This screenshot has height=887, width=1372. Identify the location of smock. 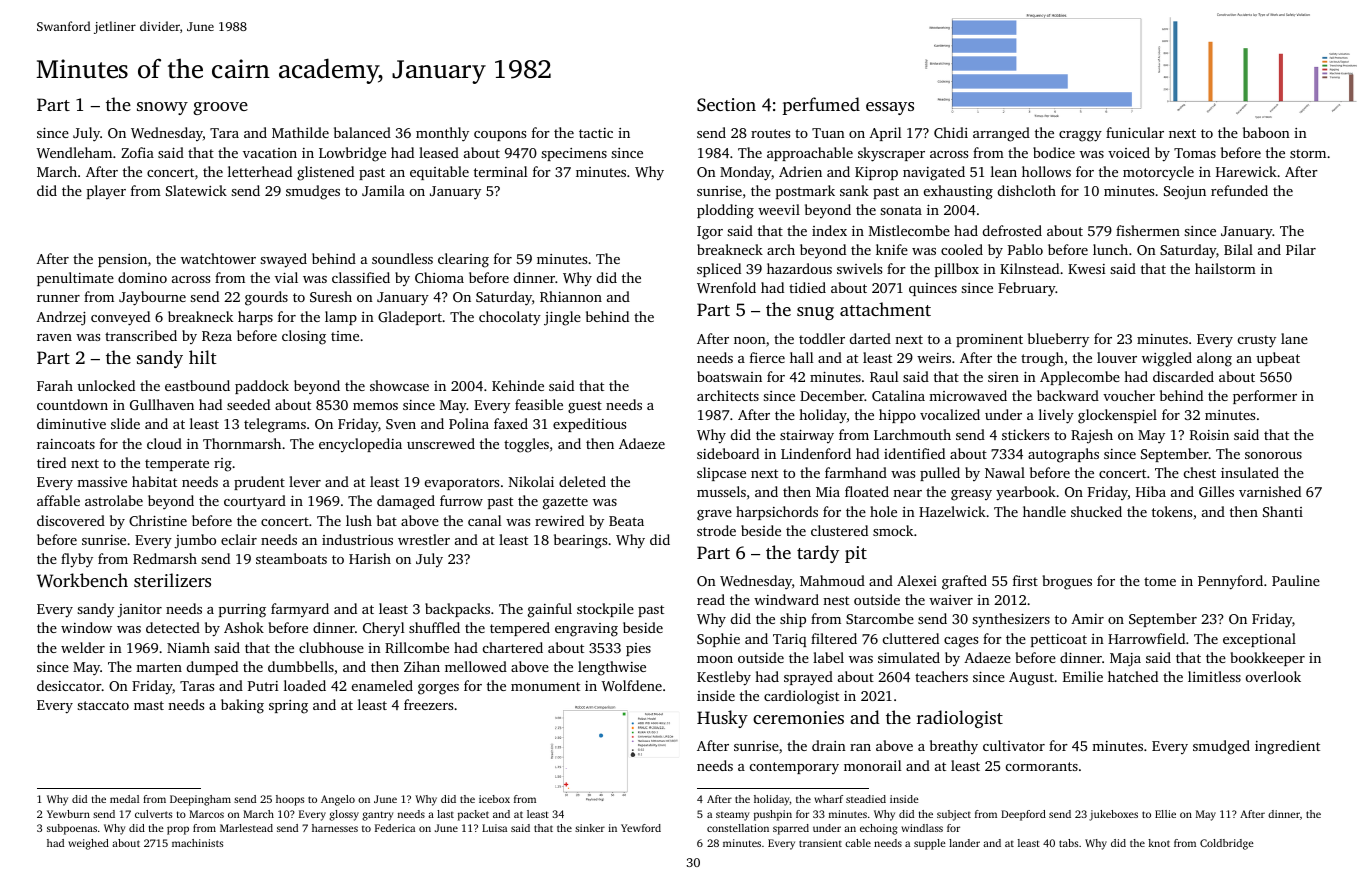
(893, 530).
